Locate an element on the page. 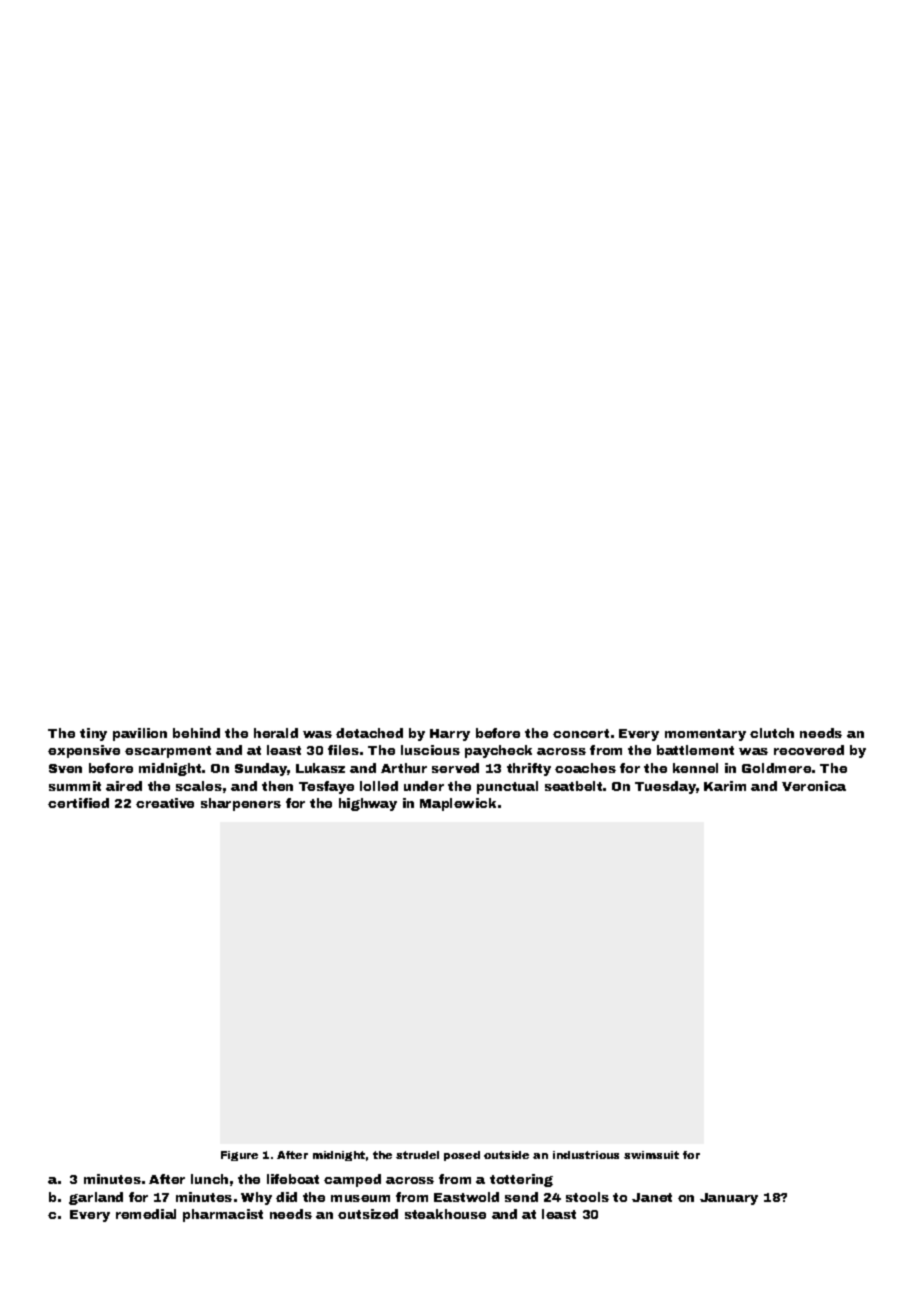  strudel is located at coordinates (417, 1155).
